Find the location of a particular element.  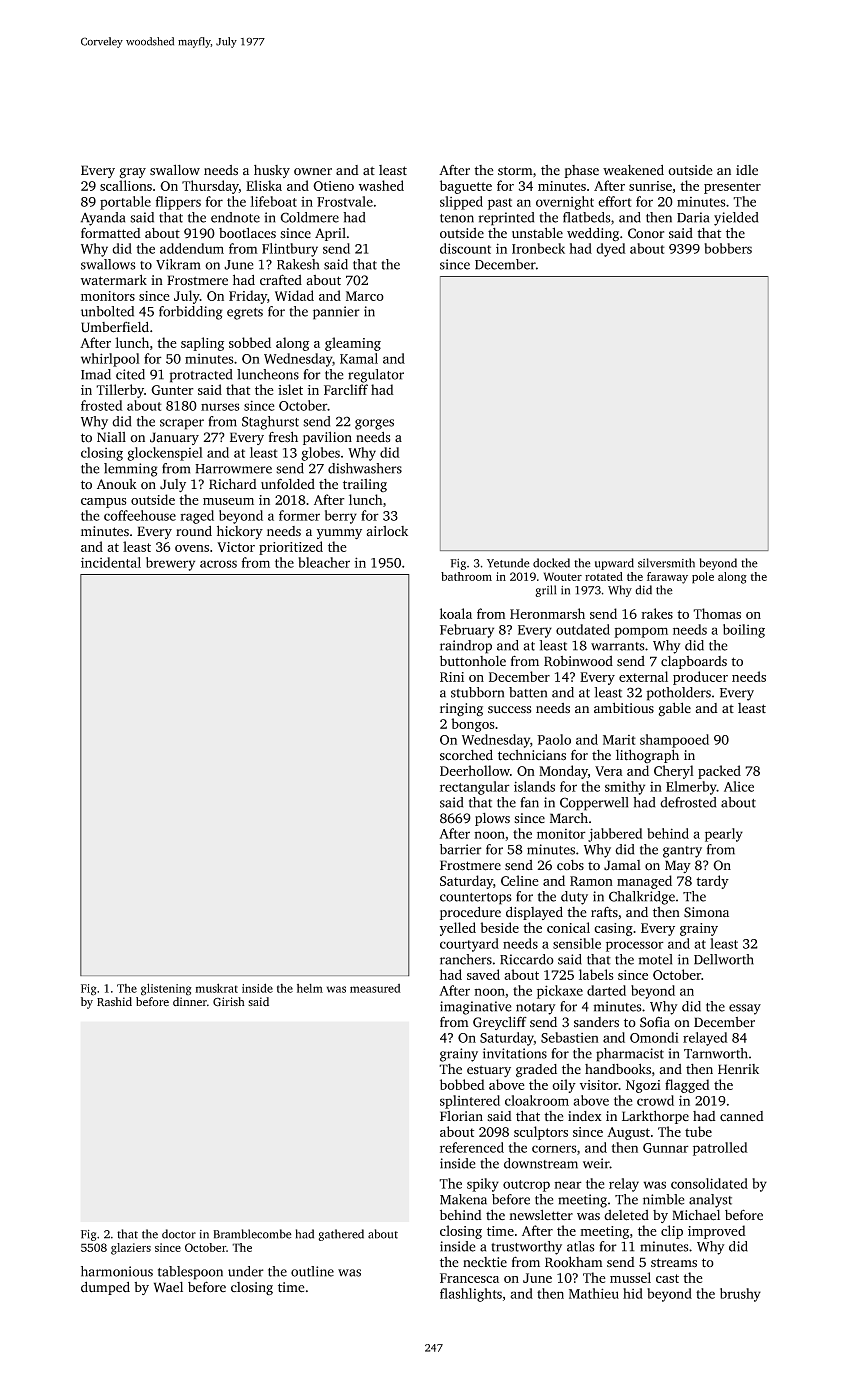

glistening is located at coordinates (166, 989).
